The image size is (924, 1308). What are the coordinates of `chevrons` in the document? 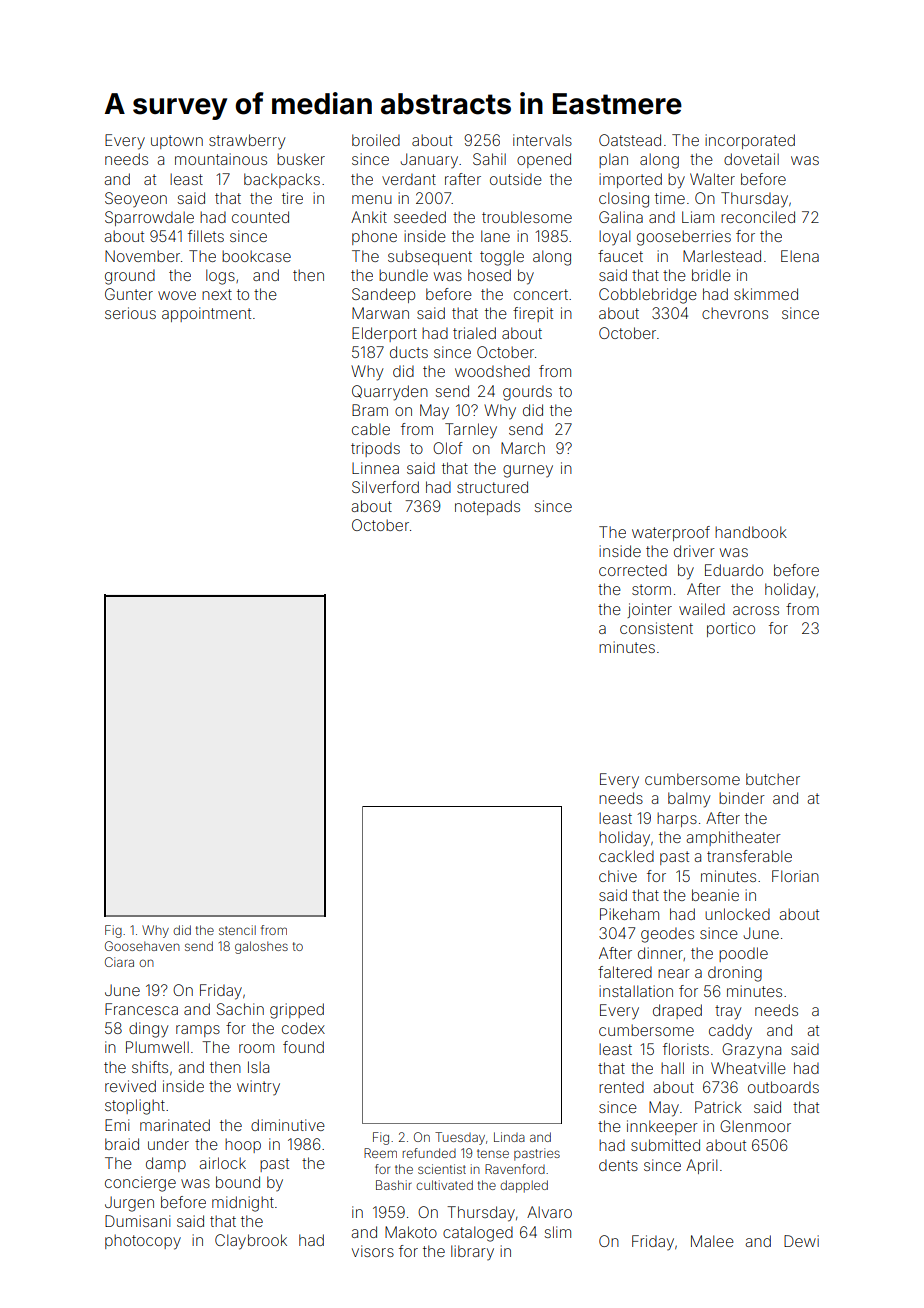 It's located at (735, 313).
